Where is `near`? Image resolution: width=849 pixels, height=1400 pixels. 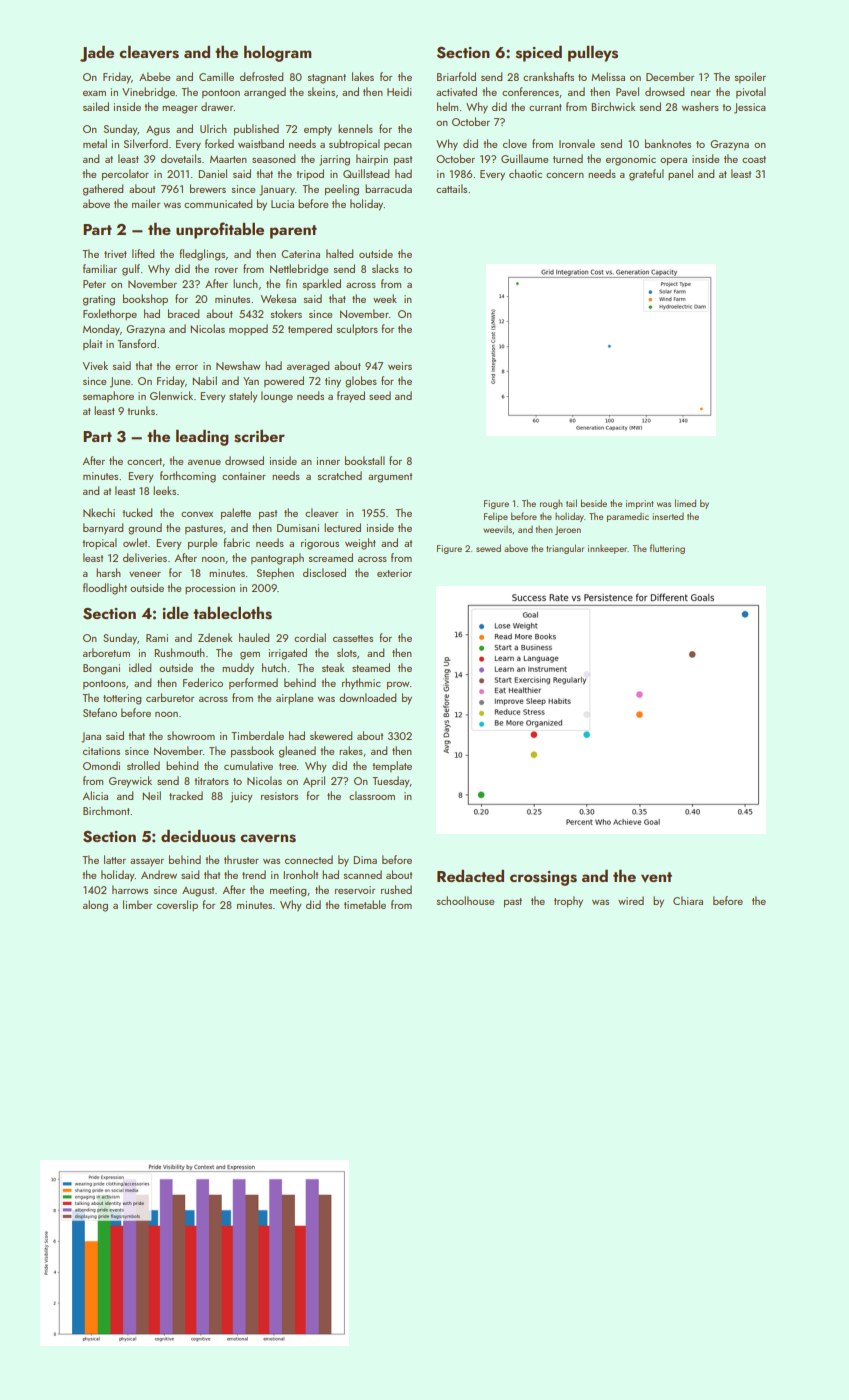
near is located at coordinates (701, 93).
